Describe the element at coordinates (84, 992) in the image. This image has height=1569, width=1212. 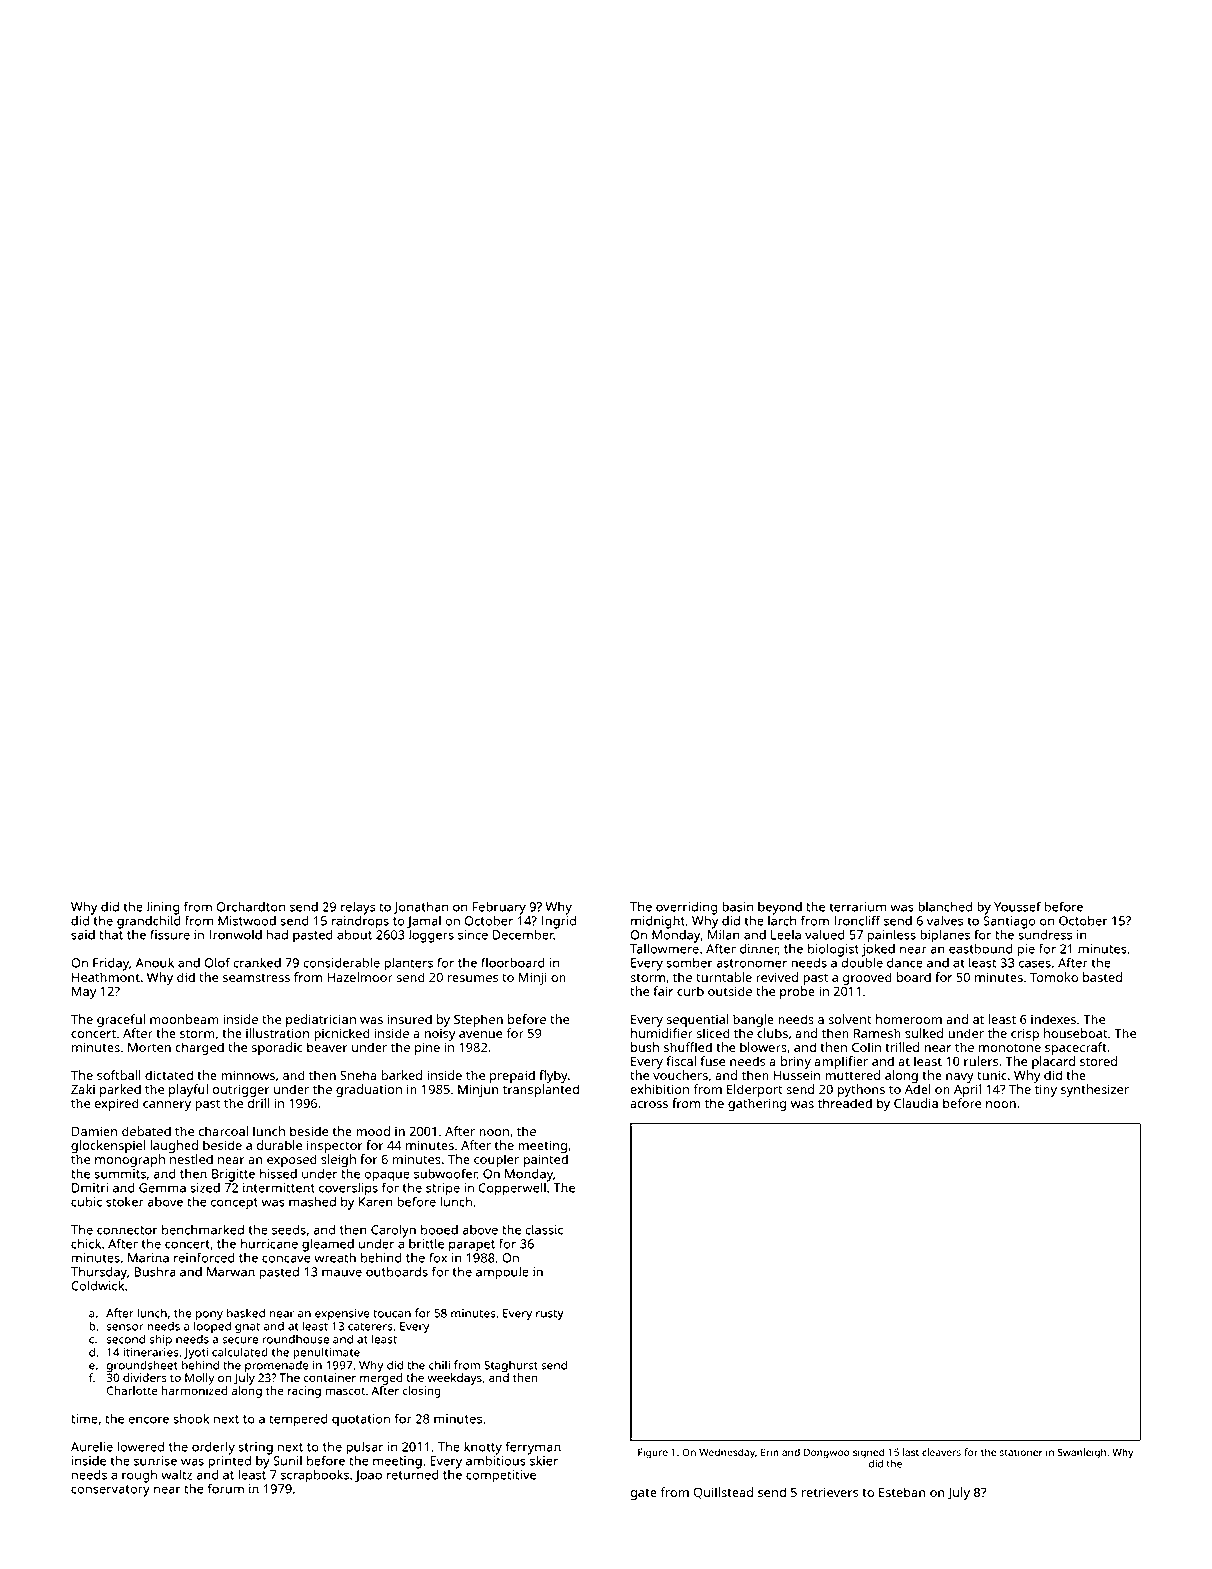
I see `May` at that location.
